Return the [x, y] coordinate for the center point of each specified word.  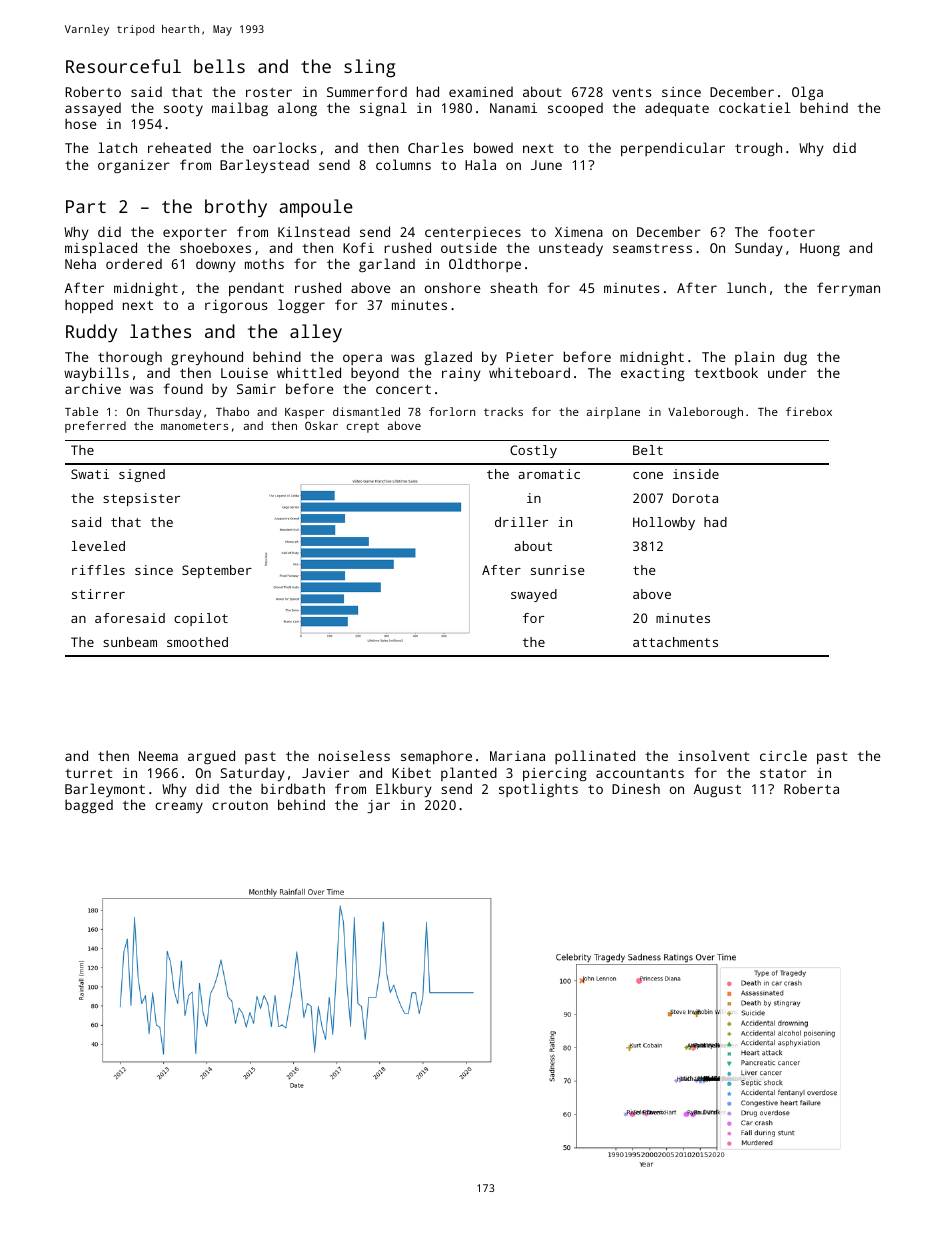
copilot [201, 619]
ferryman [848, 289]
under [787, 372]
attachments [675, 642]
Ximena [579, 232]
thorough [130, 358]
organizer [134, 166]
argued [211, 757]
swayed [534, 595]
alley [316, 333]
